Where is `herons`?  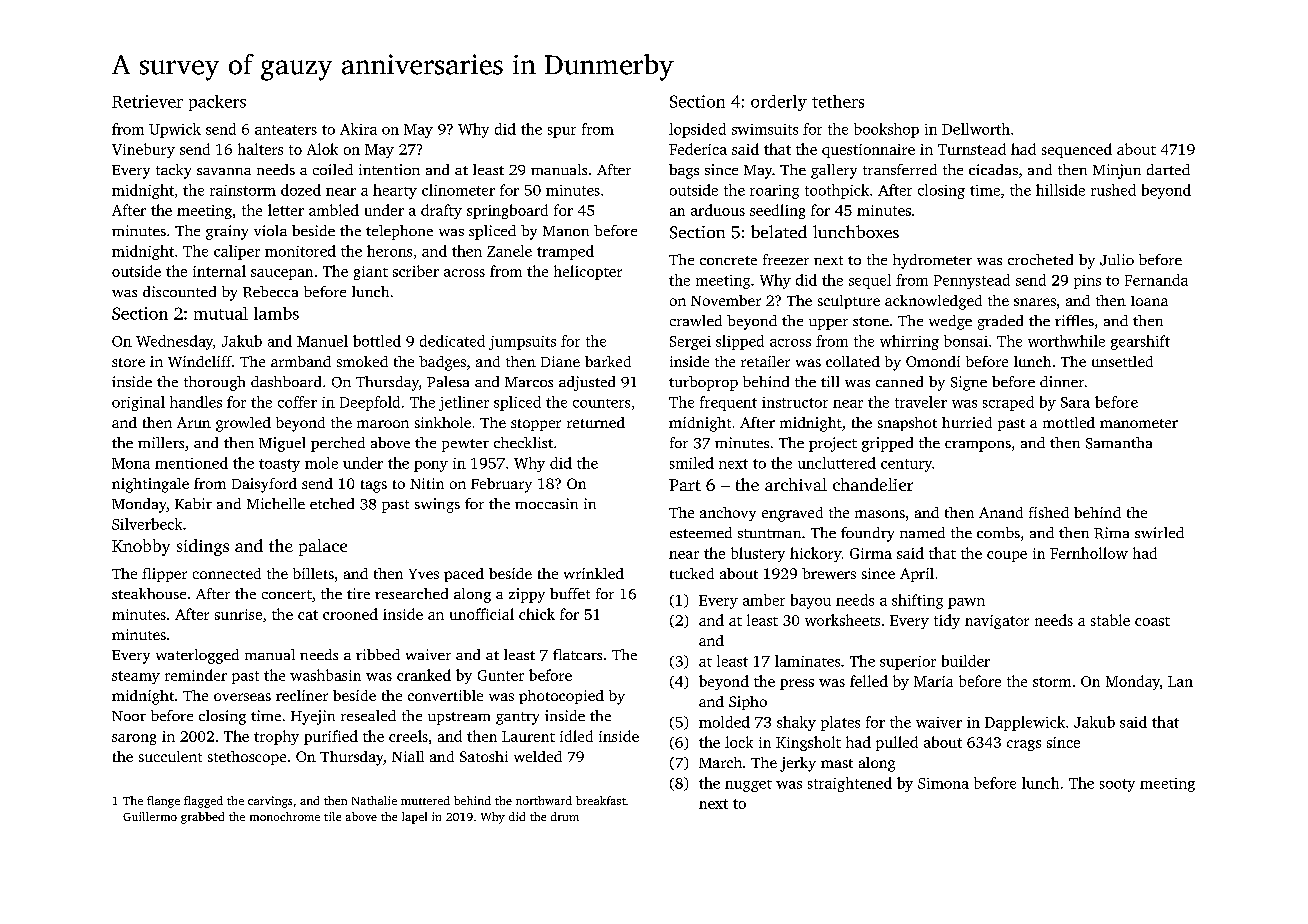 herons is located at coordinates (389, 251).
